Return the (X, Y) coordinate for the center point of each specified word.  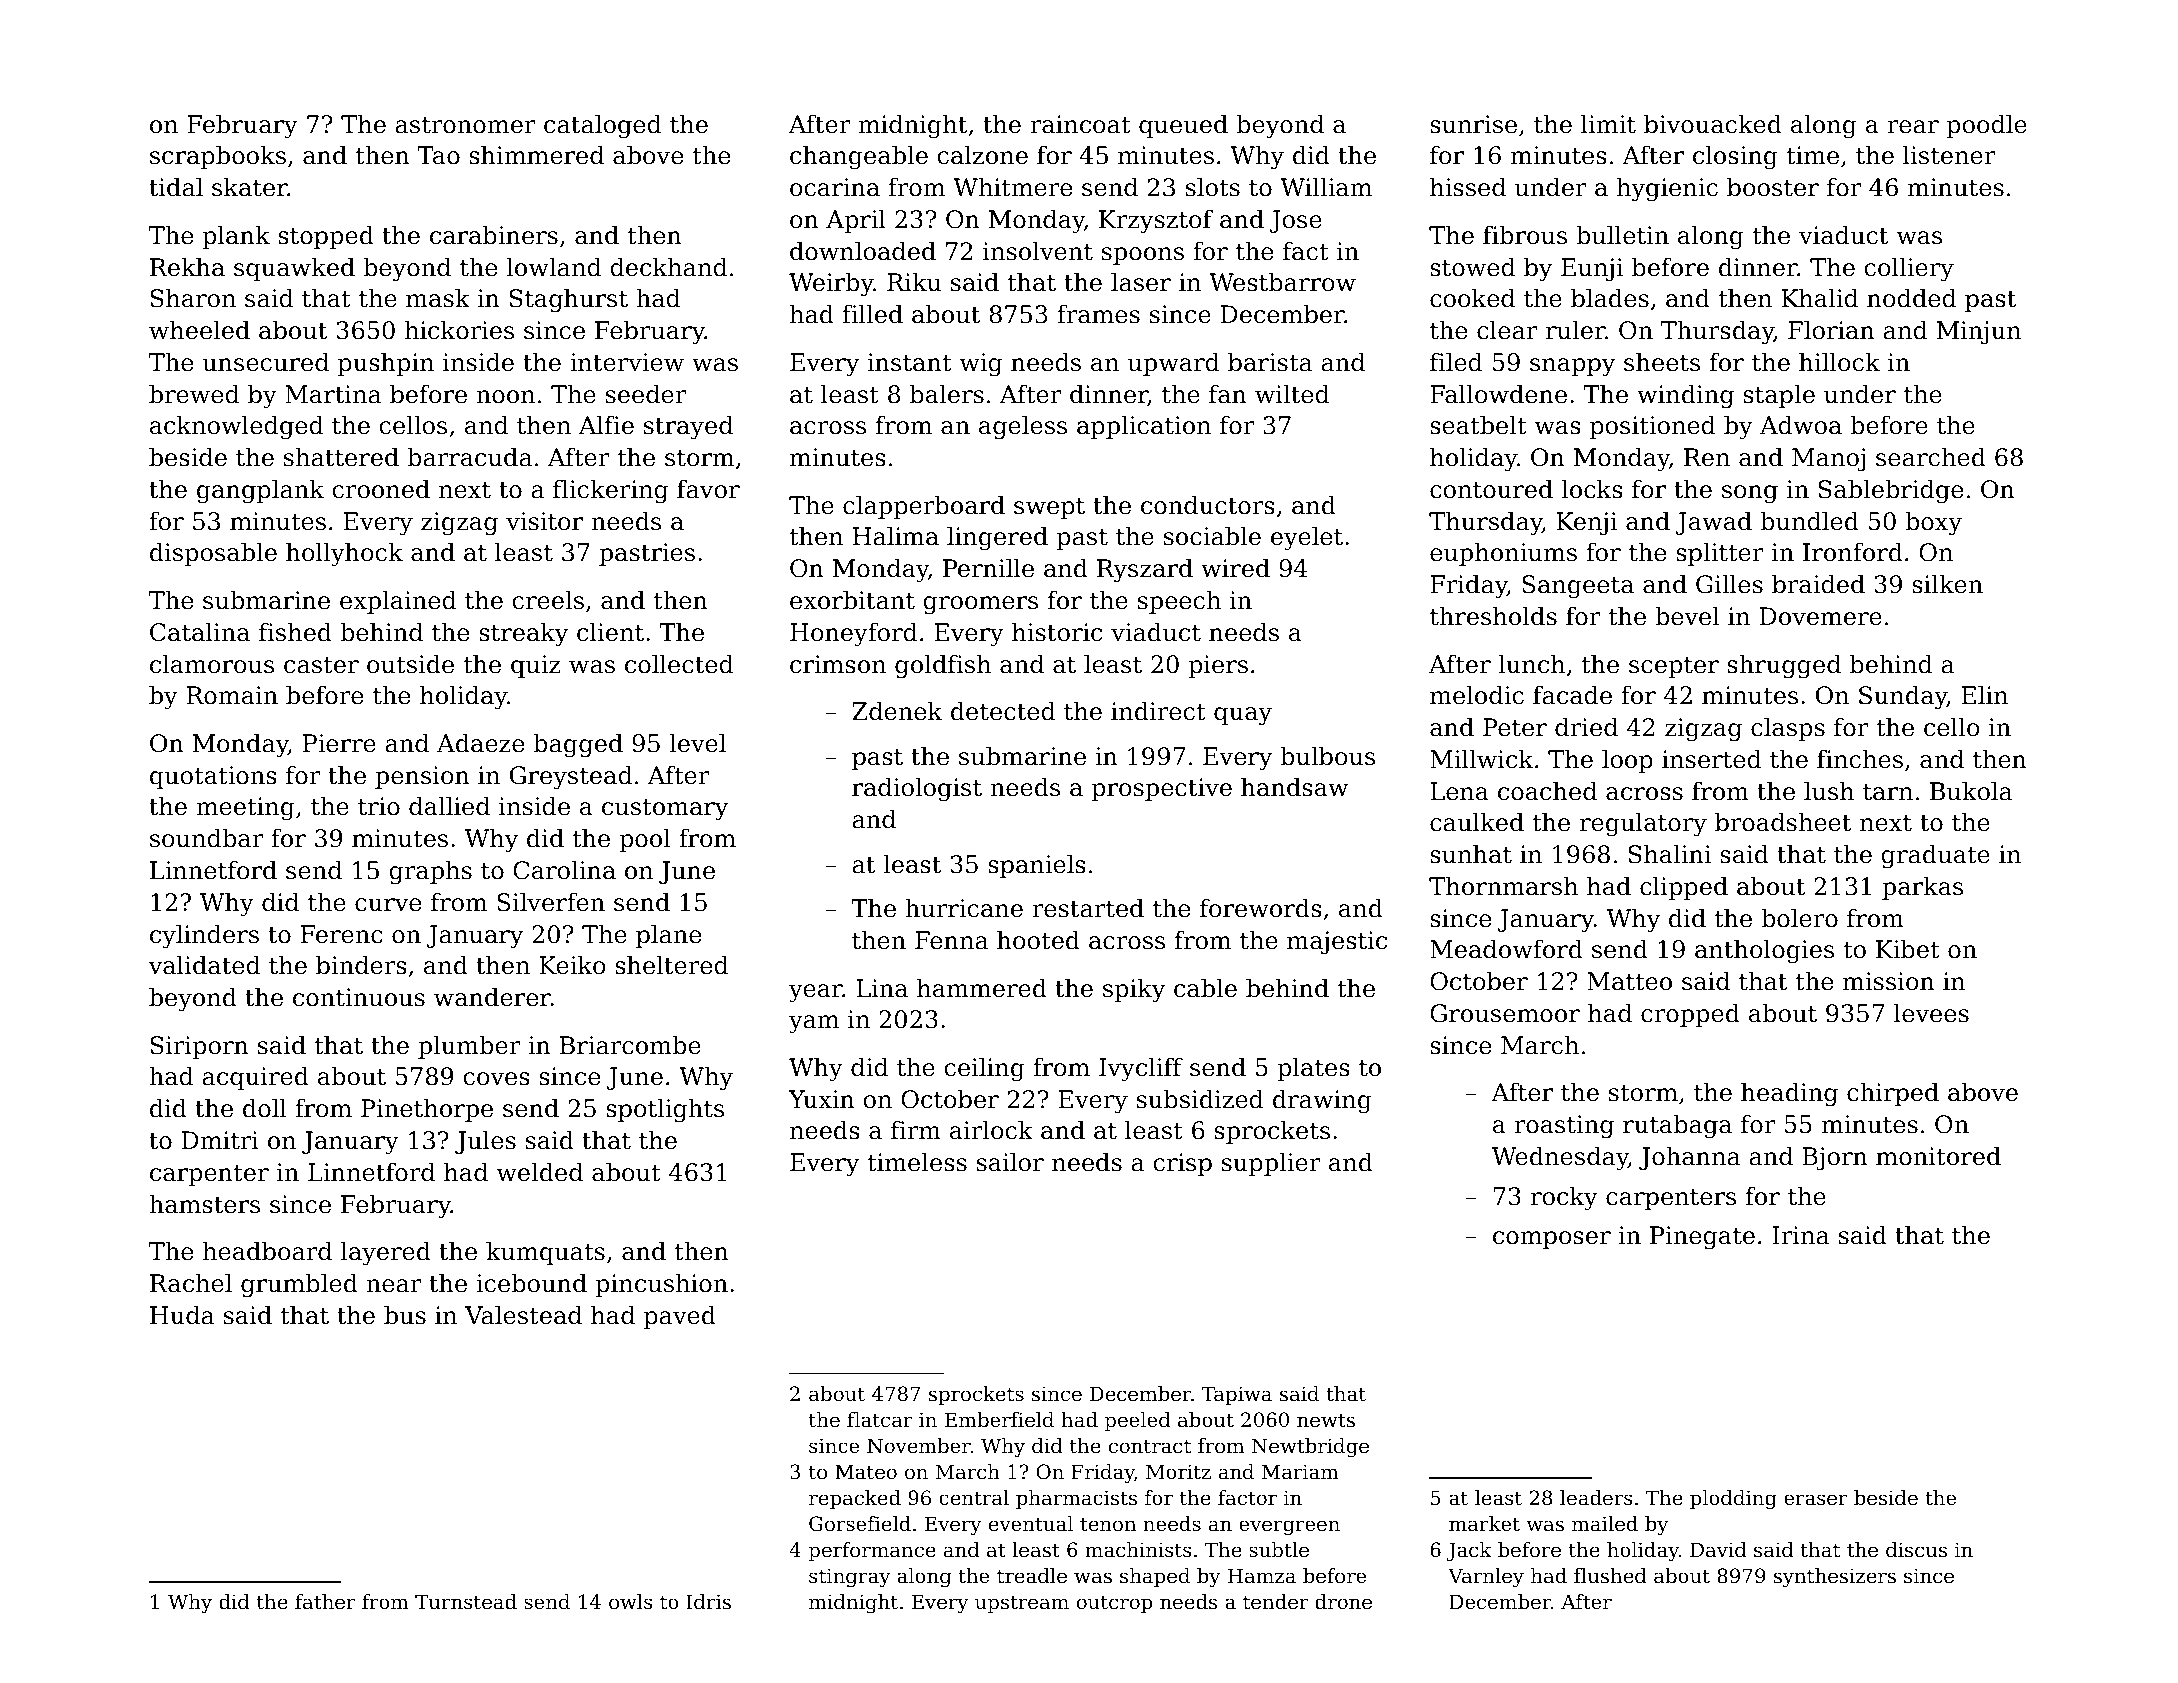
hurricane (964, 908)
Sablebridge (1891, 491)
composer (1552, 1240)
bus (405, 1315)
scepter (1674, 667)
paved (680, 1317)
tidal (176, 187)
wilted (1292, 394)
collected (679, 664)
